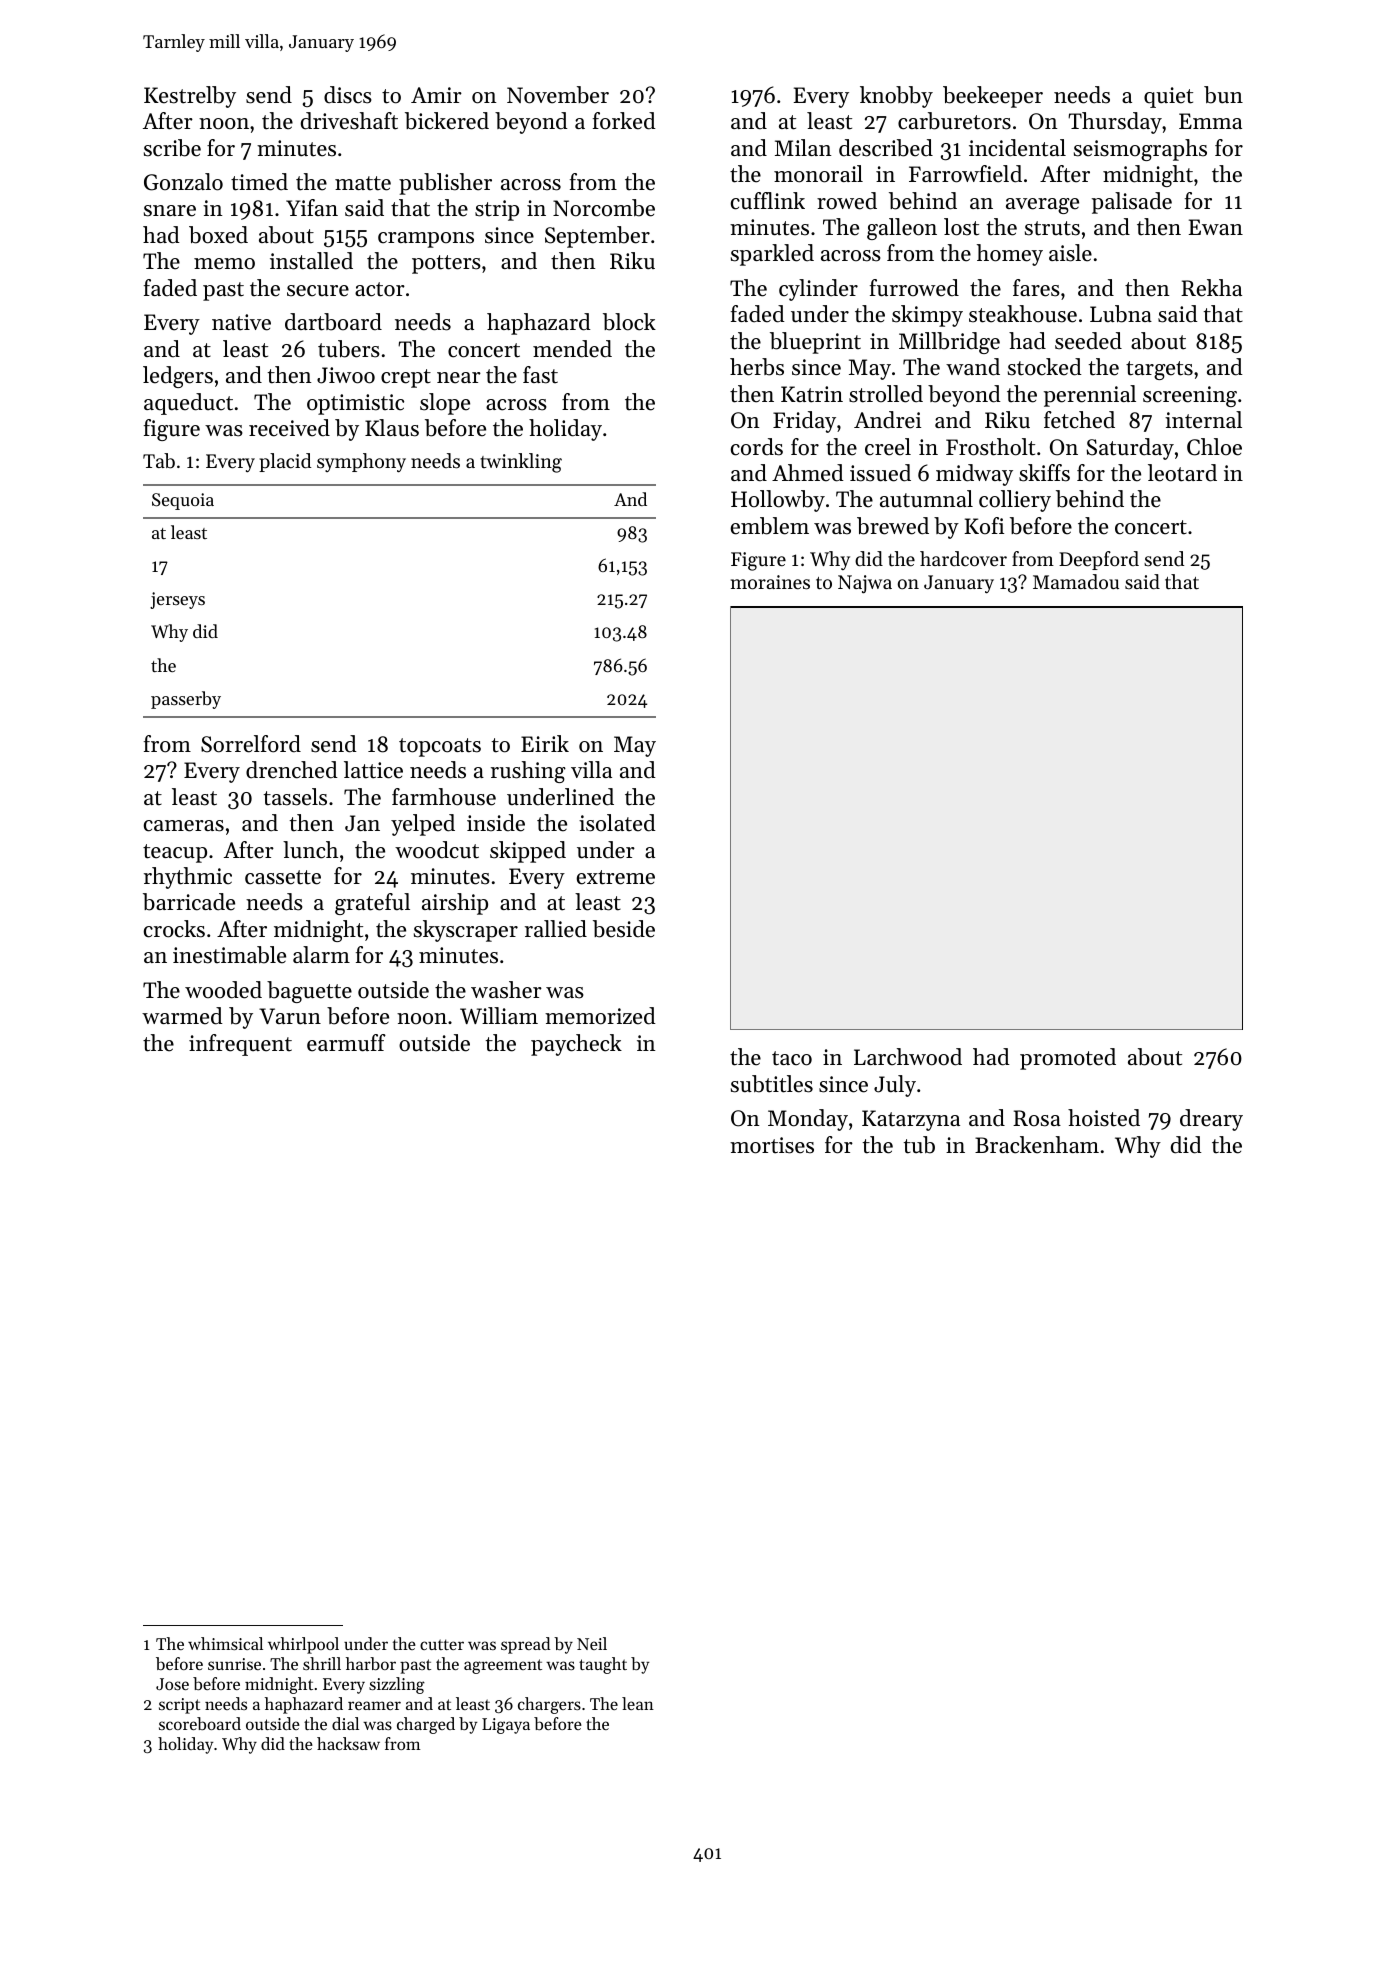 The image size is (1386, 1969). Describe the element at coordinates (190, 97) in the image. I see `Kestrelby` at that location.
